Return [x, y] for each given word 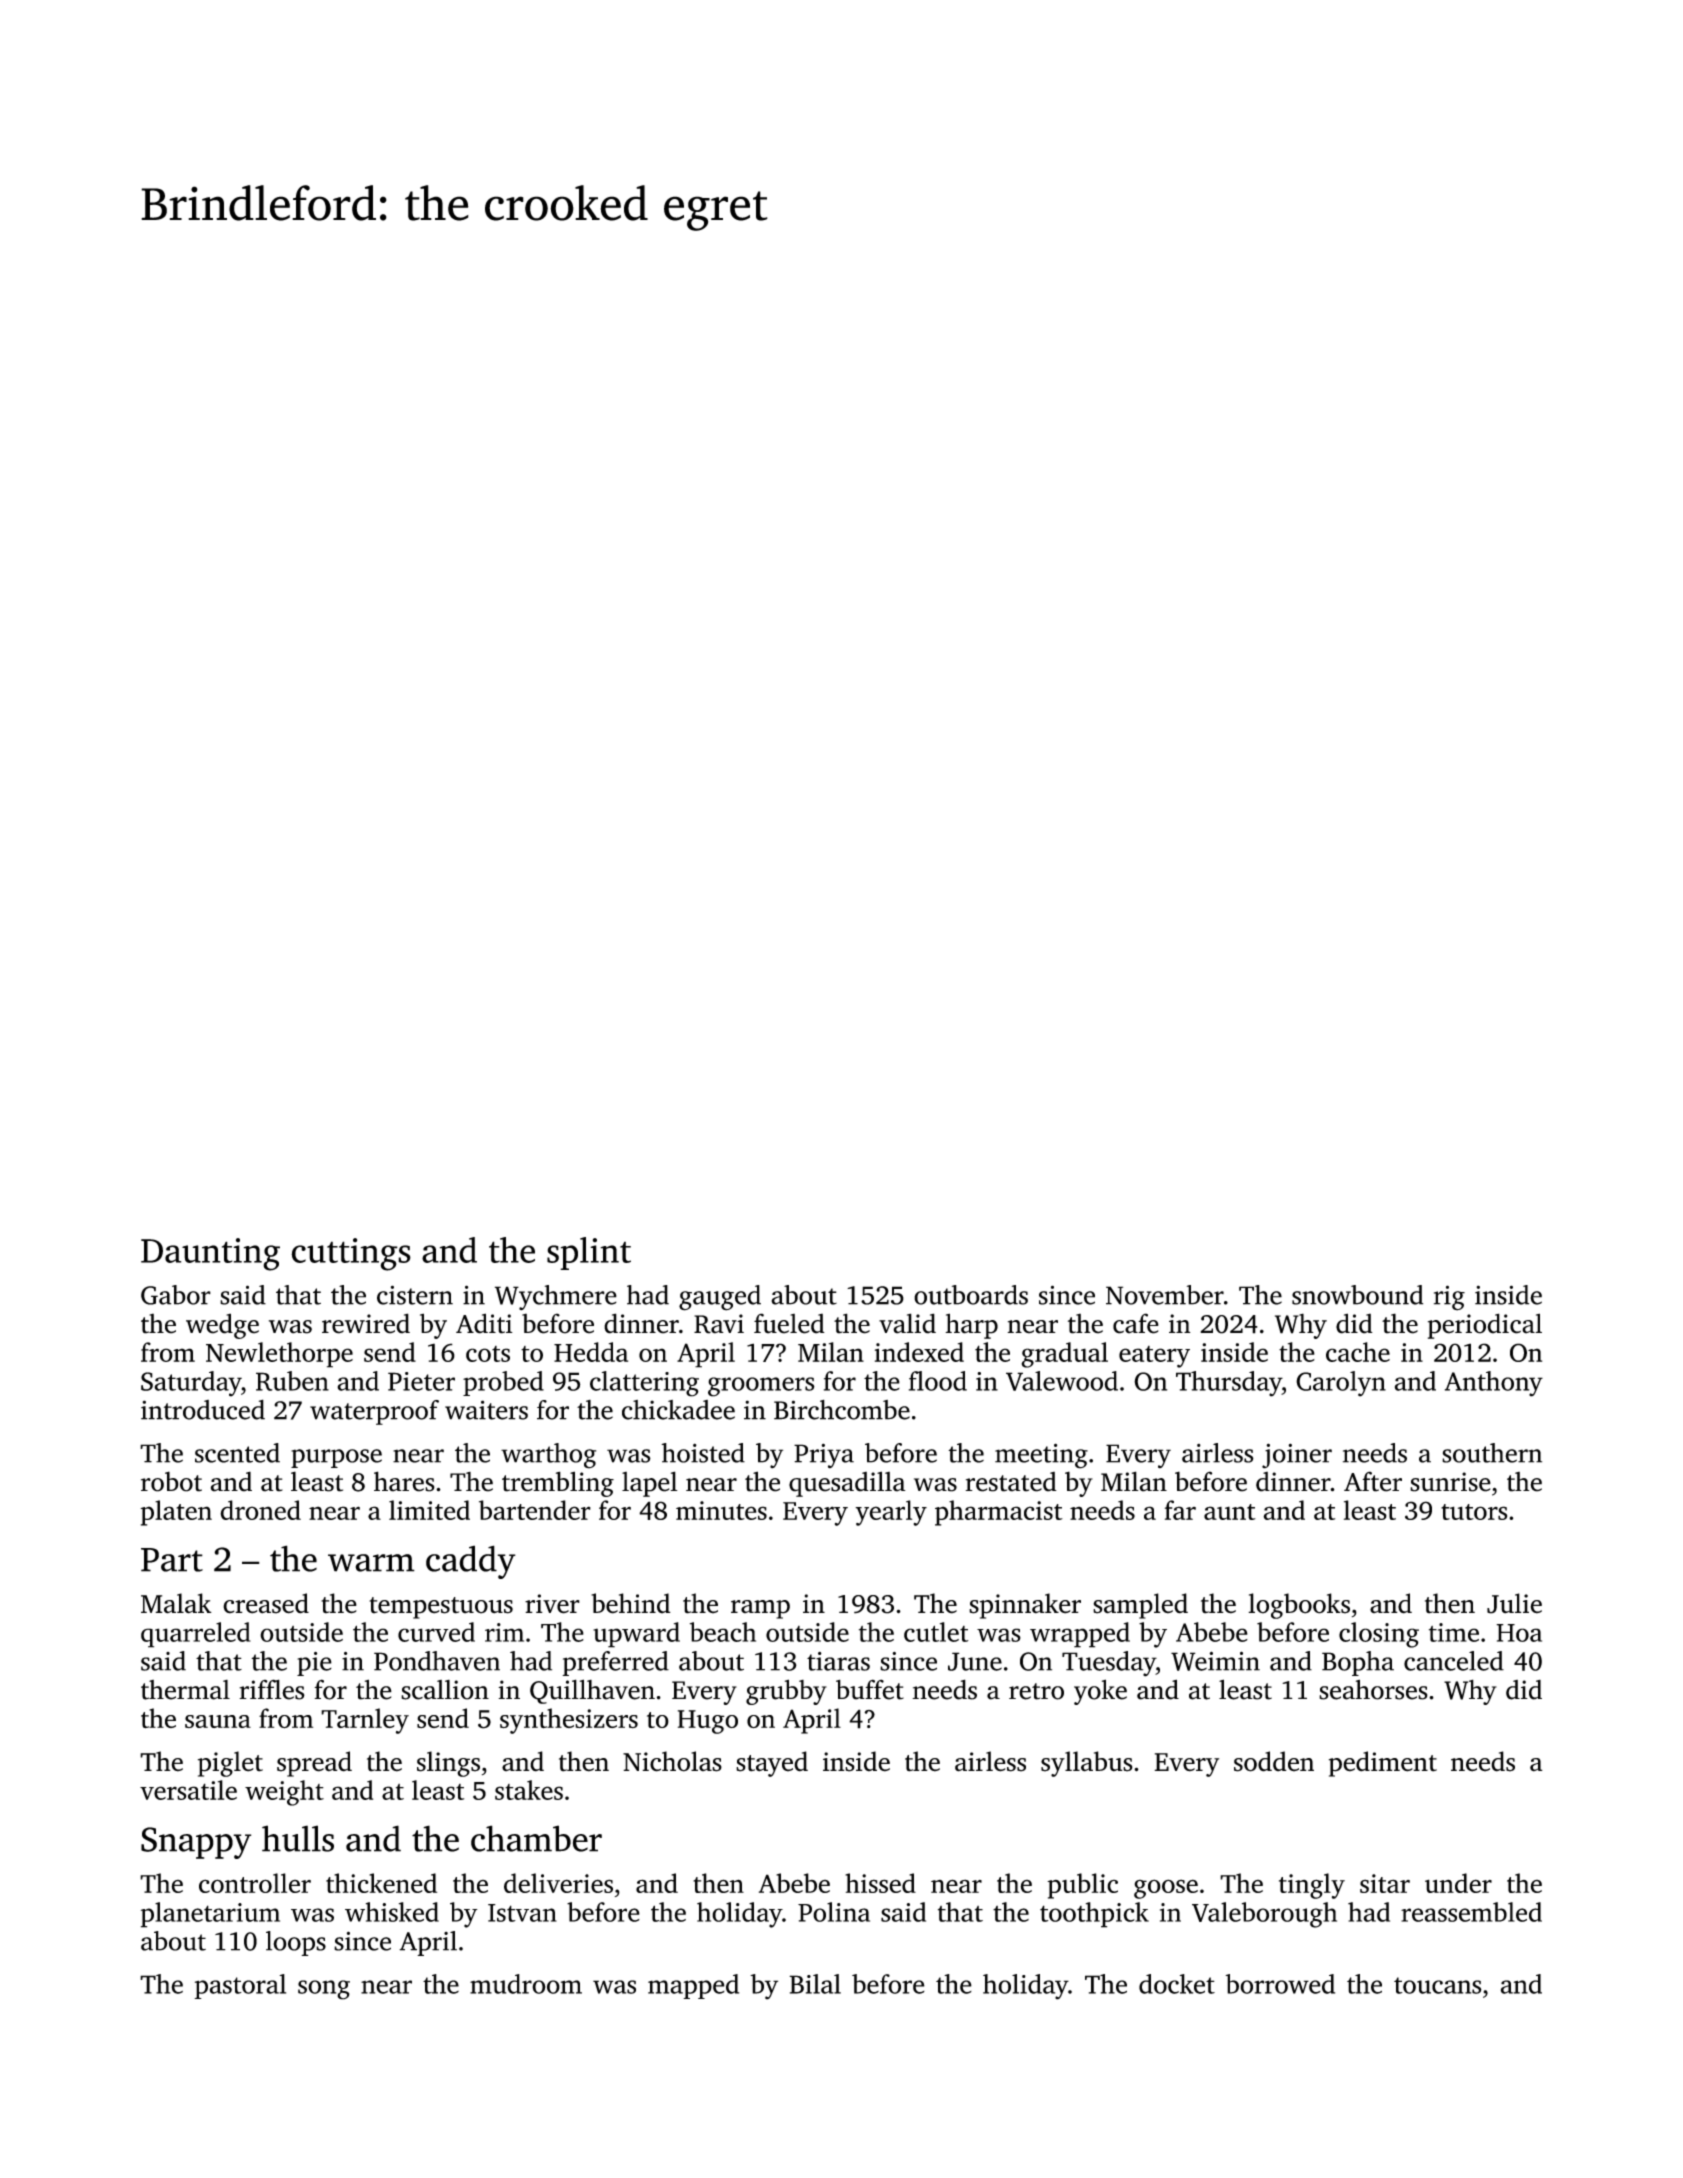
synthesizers [569, 1721]
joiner [1297, 1456]
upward [636, 1635]
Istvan [522, 1913]
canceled [1454, 1661]
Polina [834, 1912]
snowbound [1357, 1295]
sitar [1385, 1883]
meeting [1041, 1456]
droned [260, 1510]
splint [589, 1253]
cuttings [351, 1254]
